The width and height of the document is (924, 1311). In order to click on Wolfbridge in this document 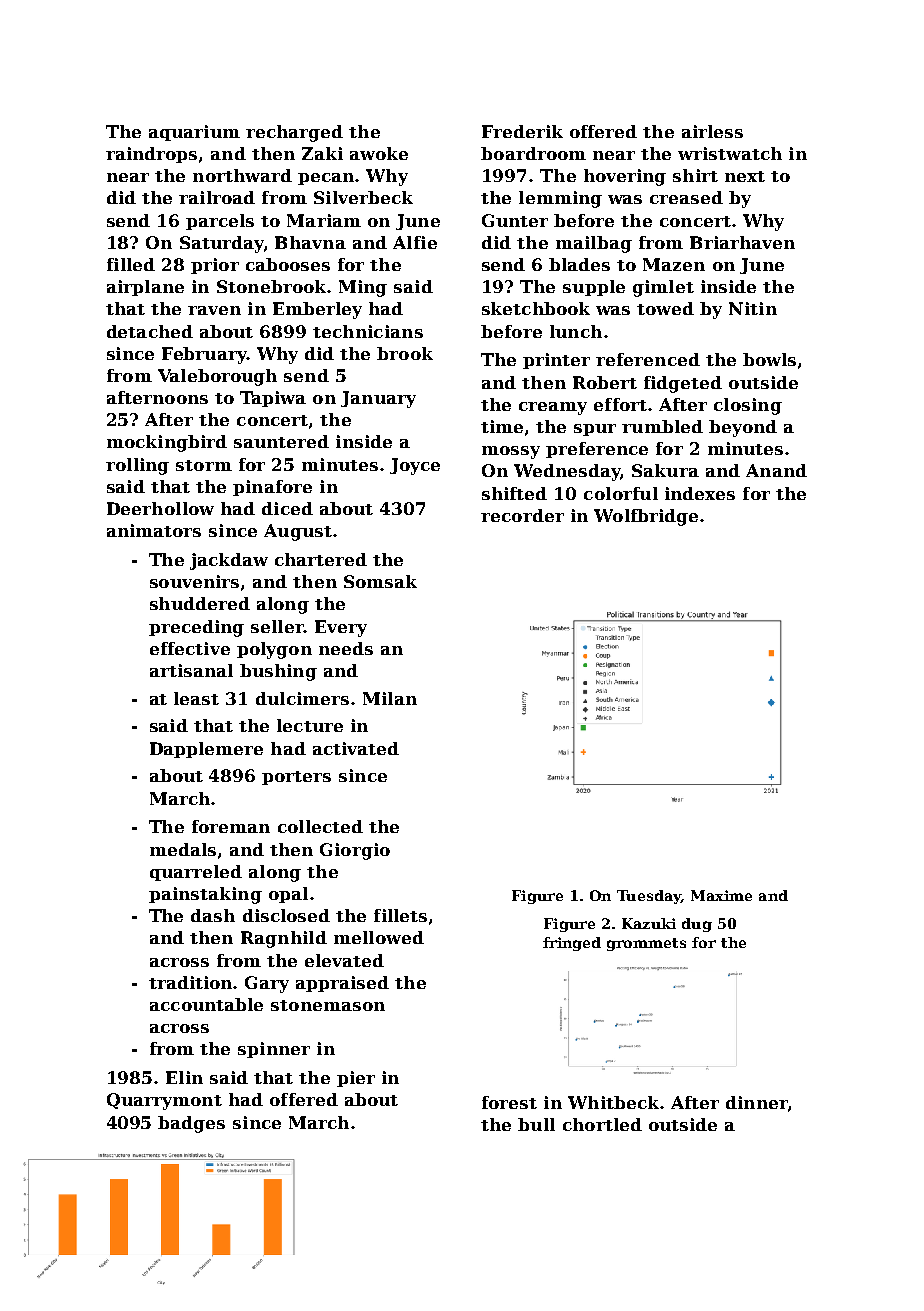, I will do `click(646, 517)`.
